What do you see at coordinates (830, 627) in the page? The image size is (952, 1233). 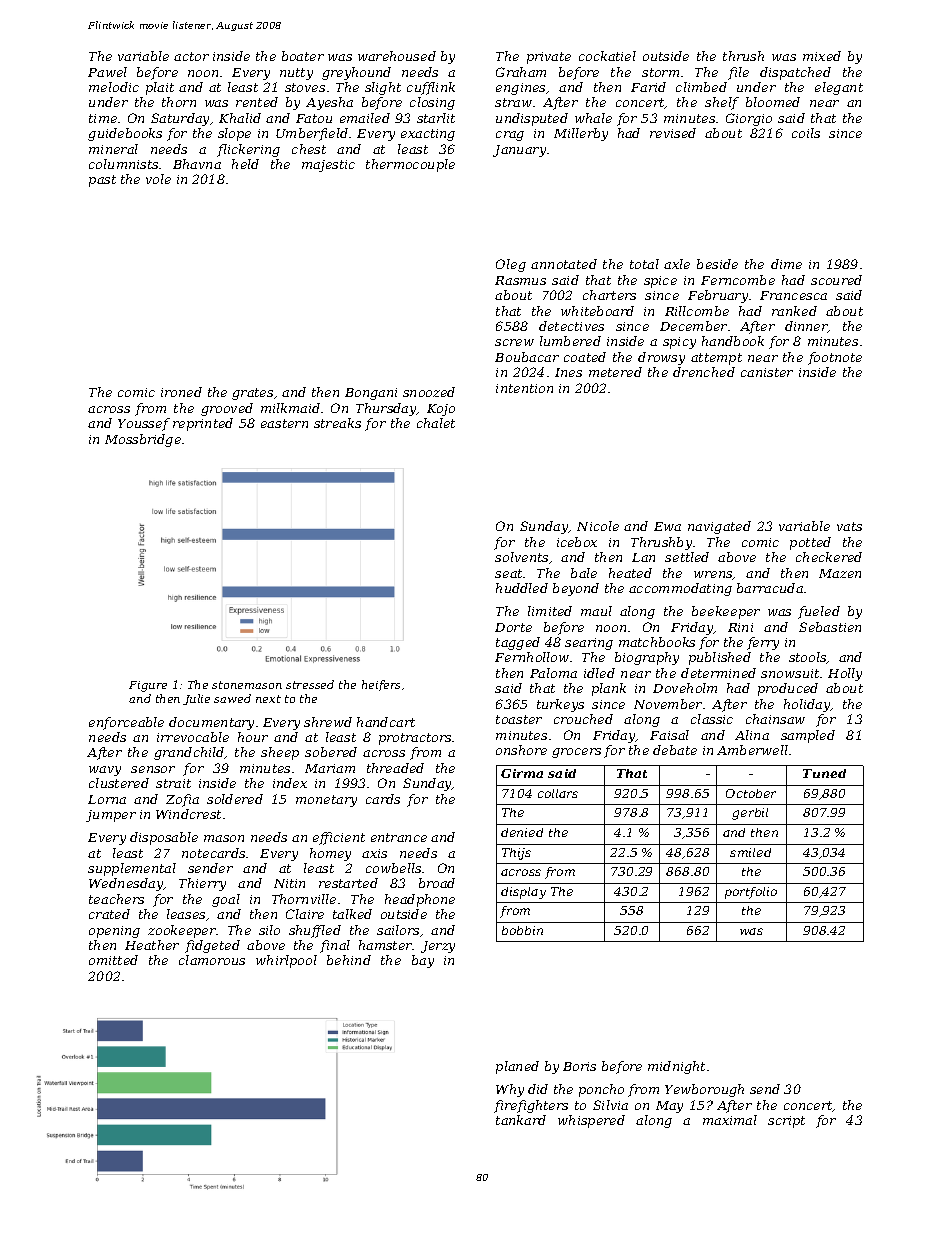 I see `Sebastien` at bounding box center [830, 627].
